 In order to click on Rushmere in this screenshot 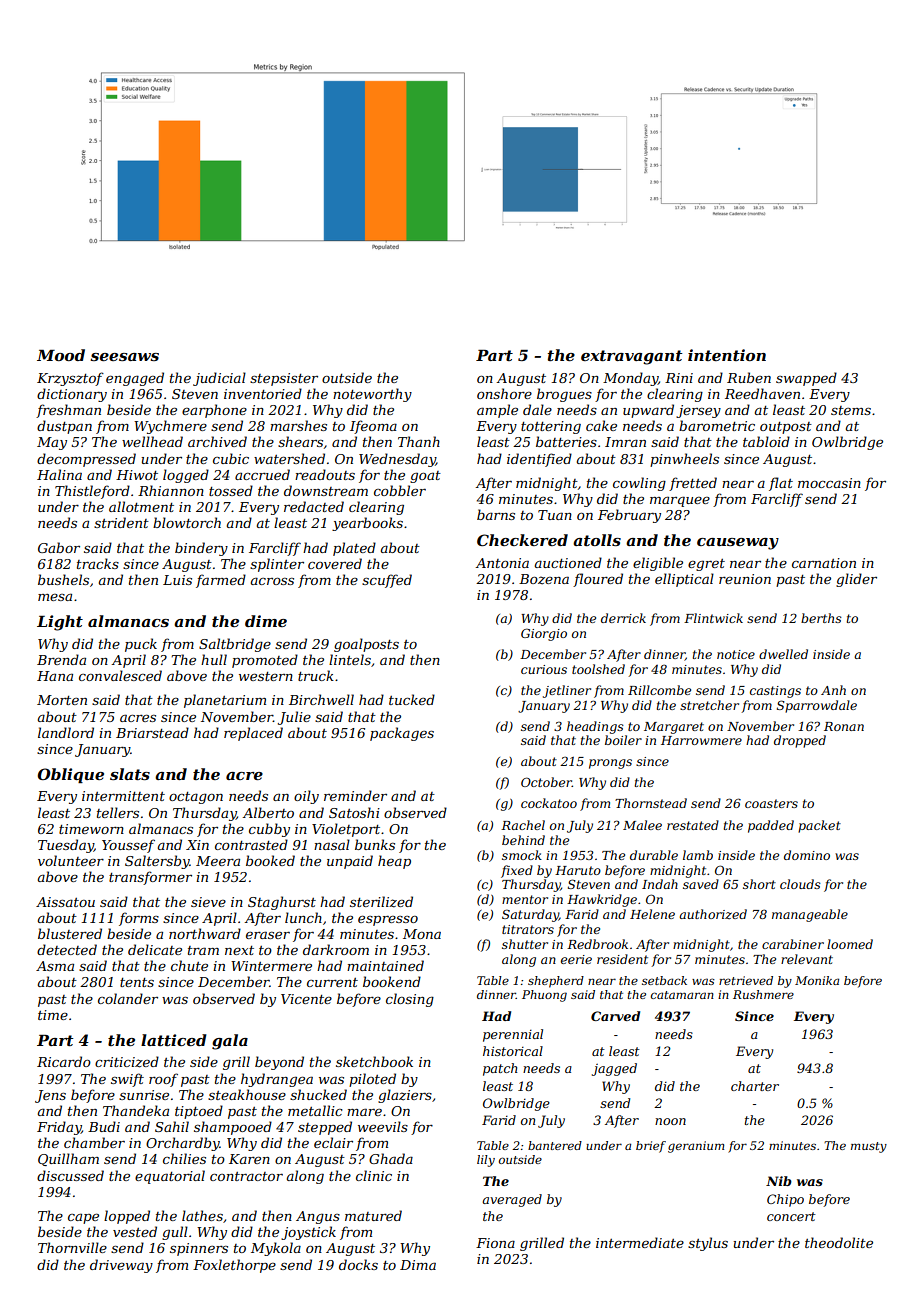, I will do `click(763, 994)`.
